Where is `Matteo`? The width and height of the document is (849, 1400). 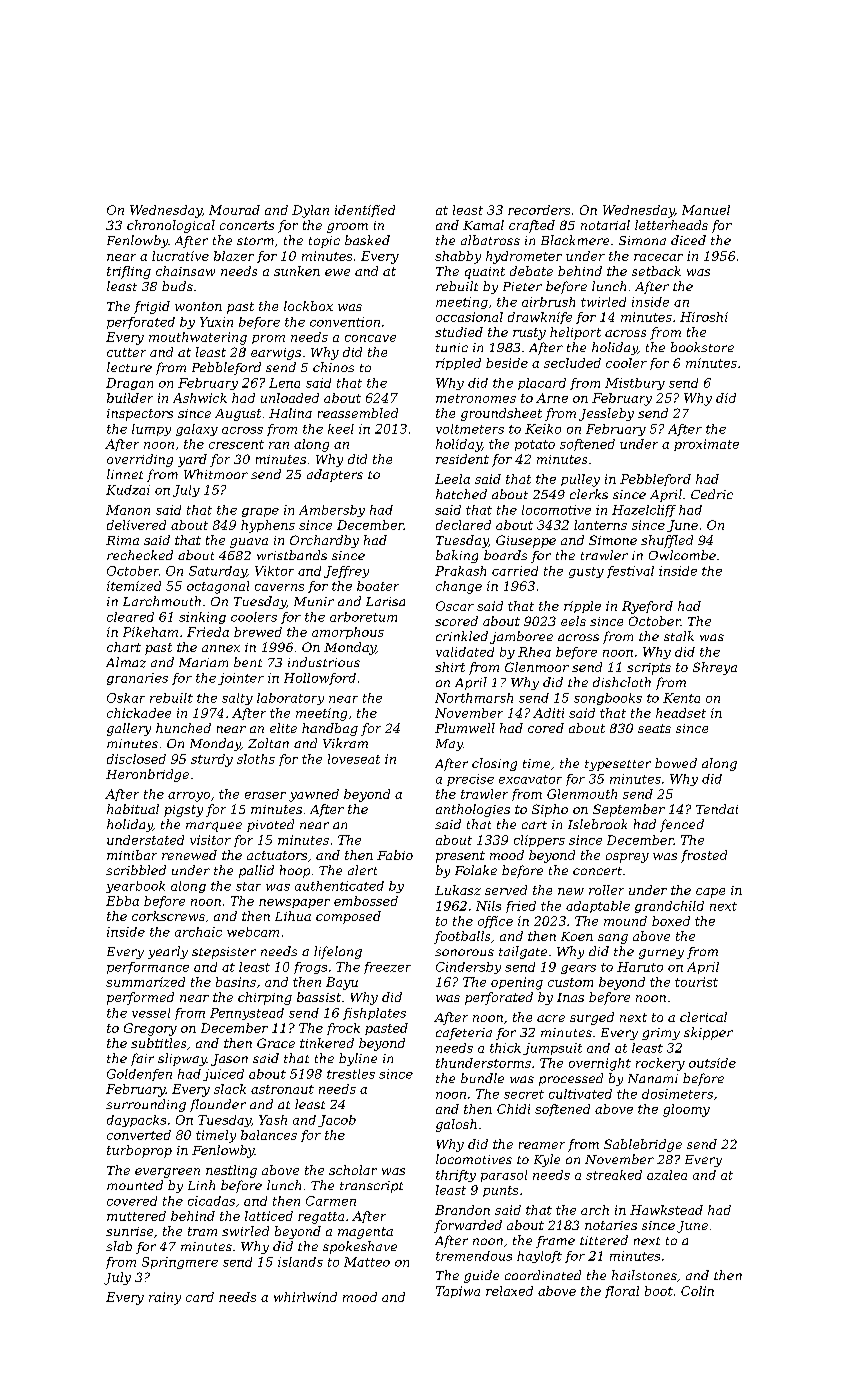
Matteo is located at coordinates (367, 1262).
